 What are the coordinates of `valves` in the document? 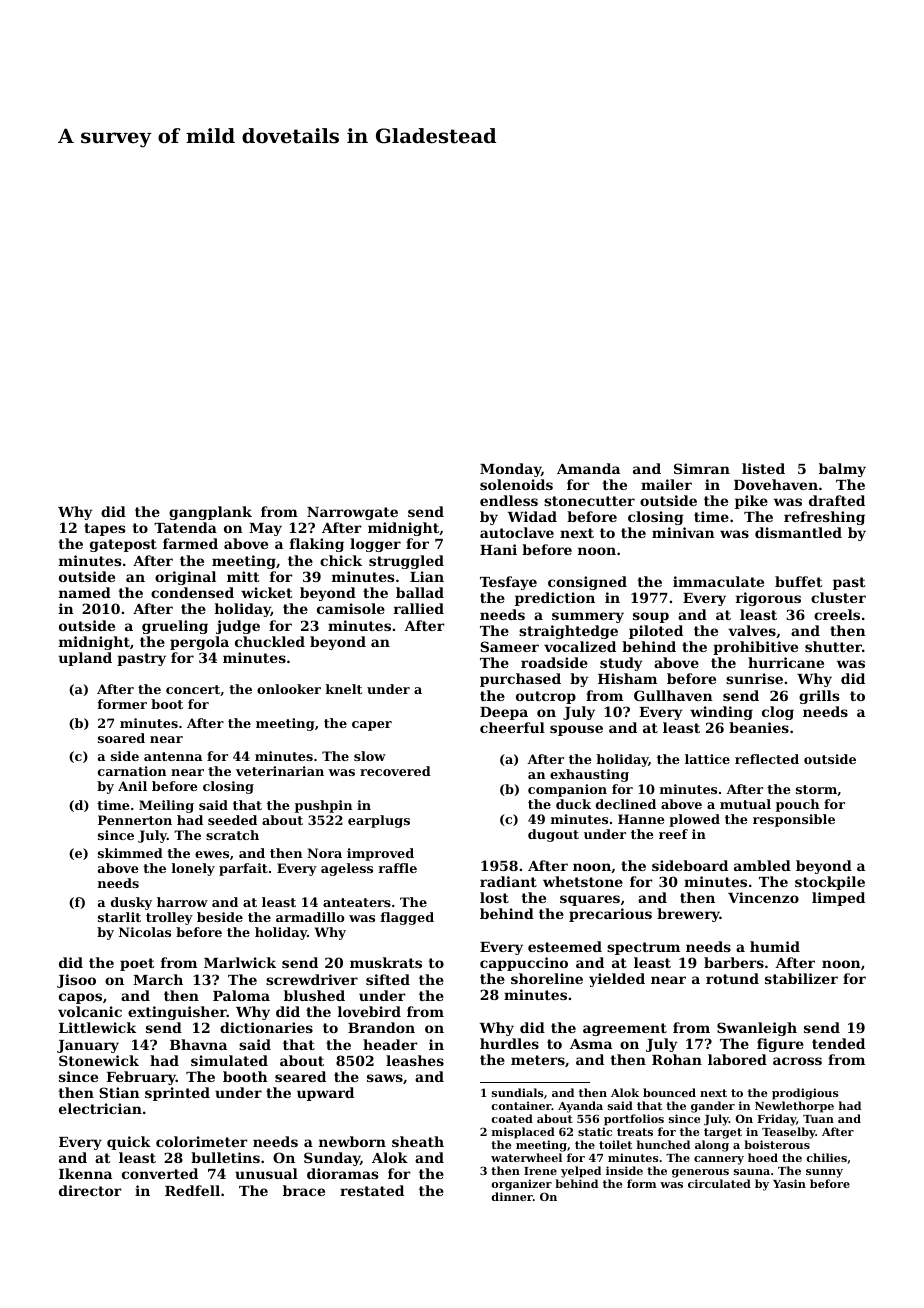 It's located at (752, 630).
